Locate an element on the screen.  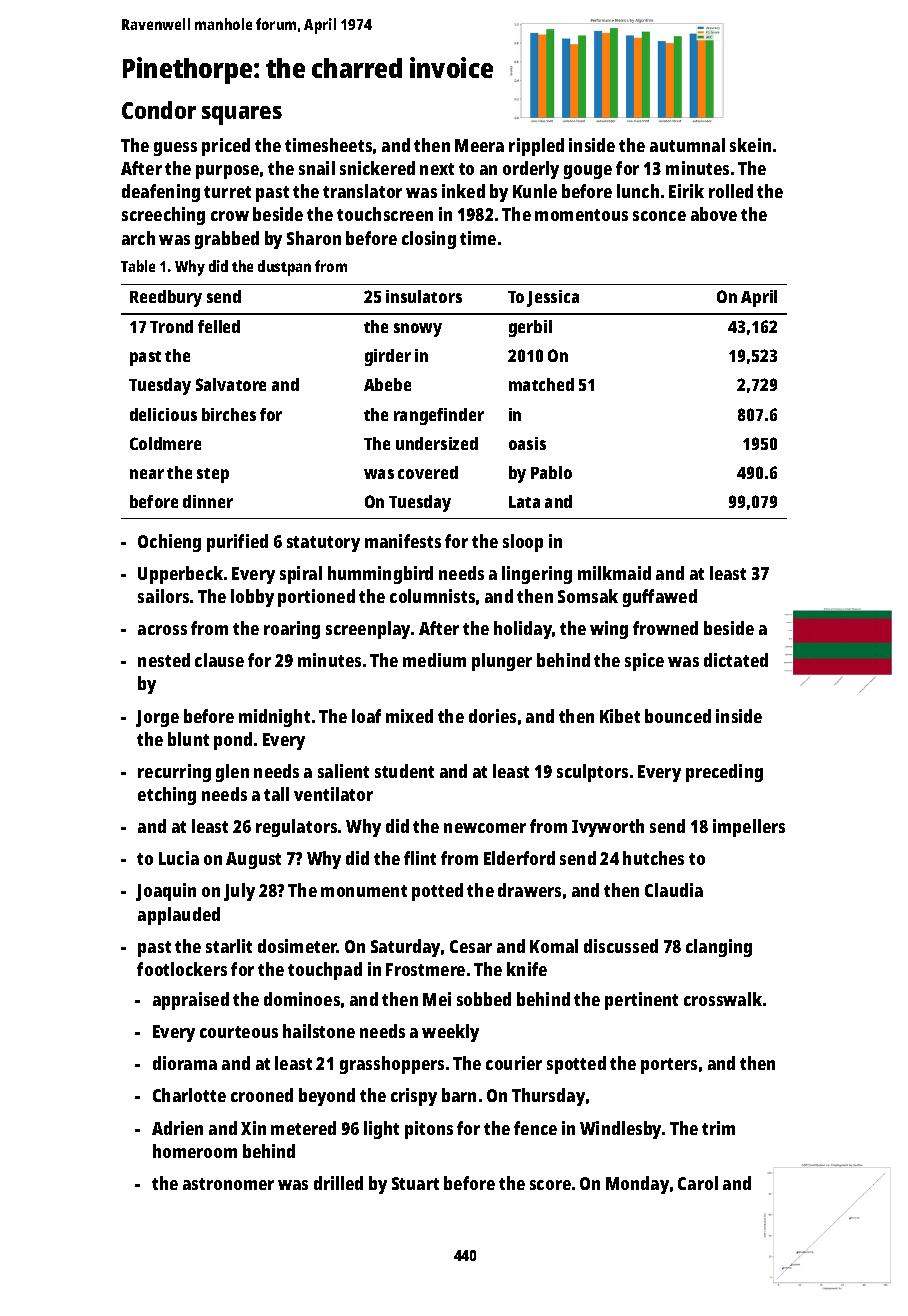
guffawed is located at coordinates (660, 598).
